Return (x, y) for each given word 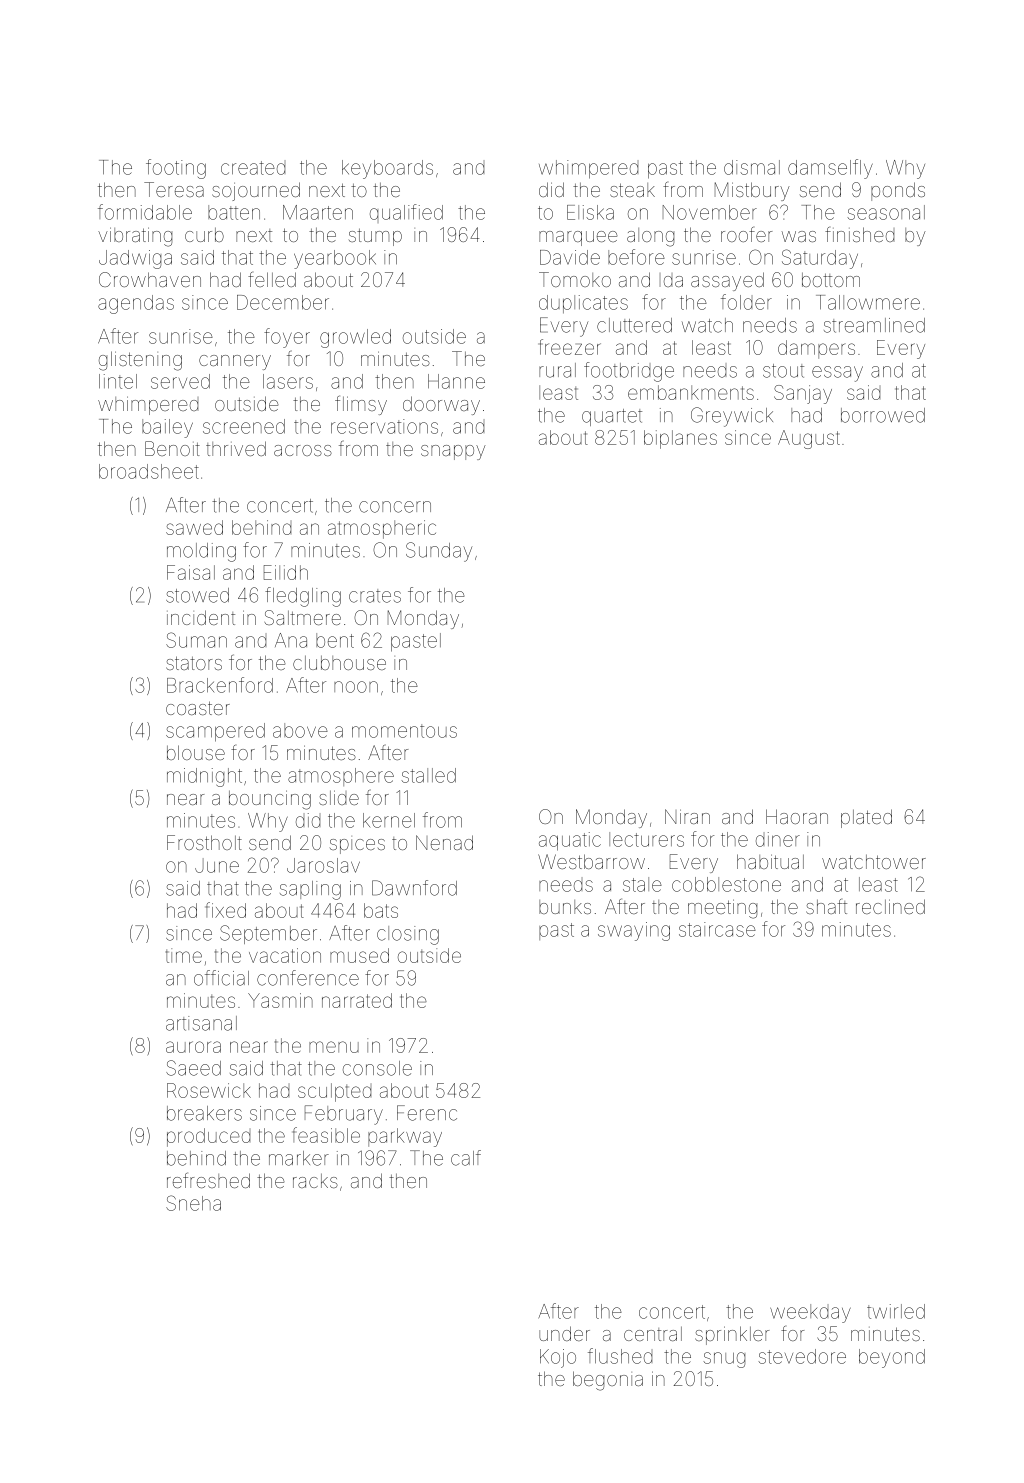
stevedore (802, 1356)
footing (176, 169)
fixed (226, 910)
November (710, 212)
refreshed (208, 1180)
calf (466, 1158)
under (564, 1333)
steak (632, 190)
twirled (896, 1311)
